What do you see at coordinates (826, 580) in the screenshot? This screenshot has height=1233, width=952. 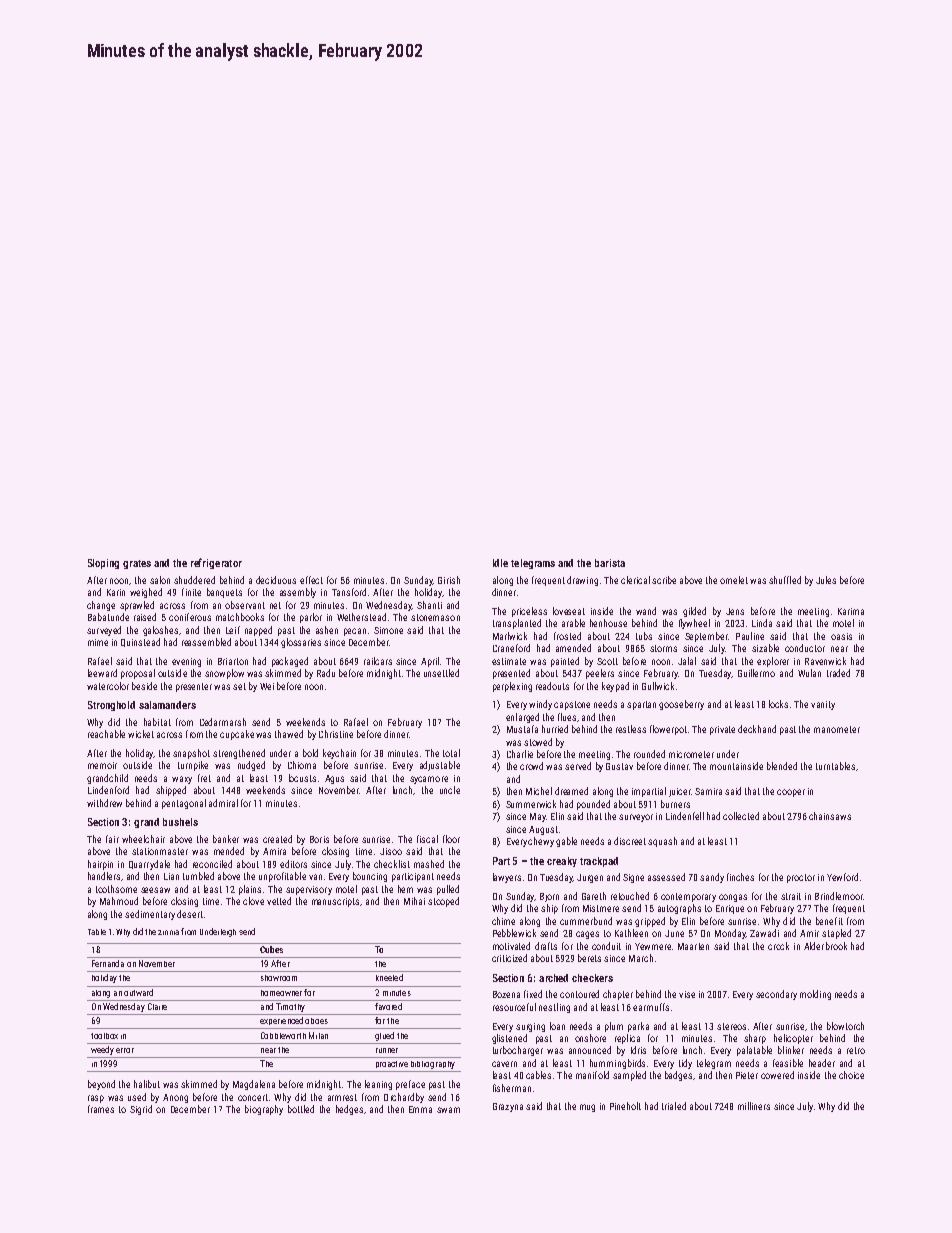 I see `Jules` at bounding box center [826, 580].
